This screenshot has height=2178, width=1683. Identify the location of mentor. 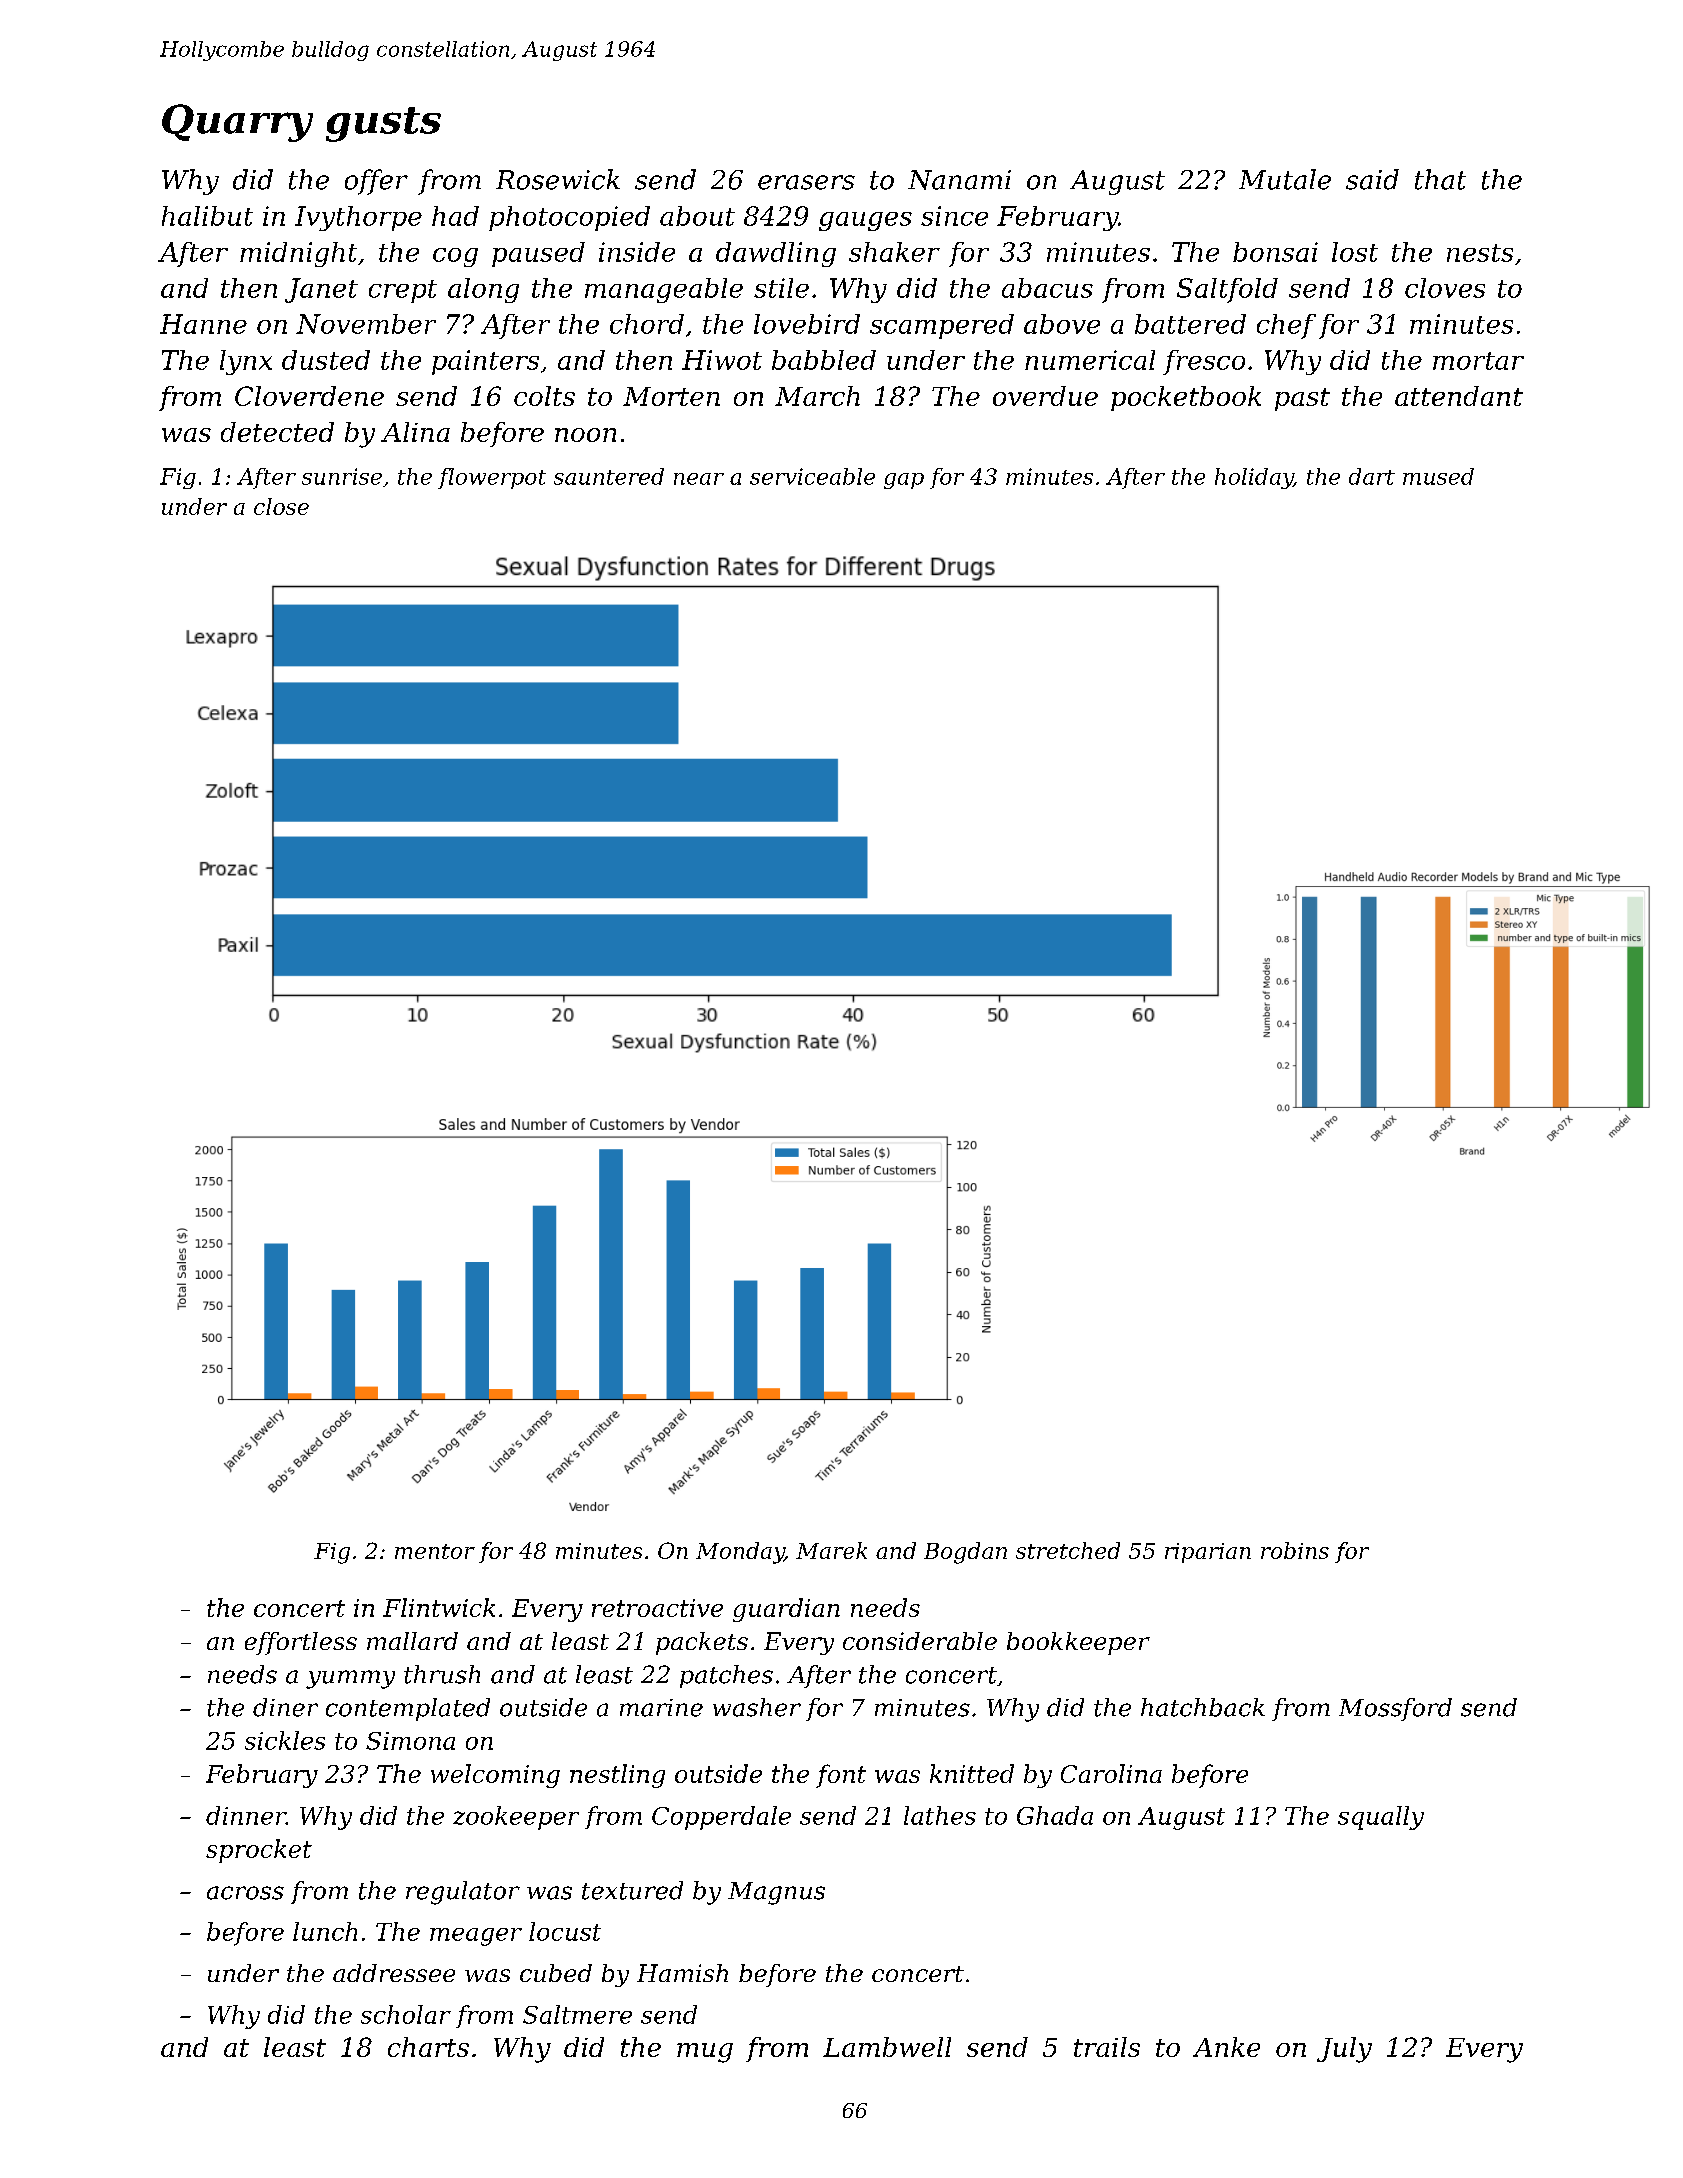
(435, 1551).
